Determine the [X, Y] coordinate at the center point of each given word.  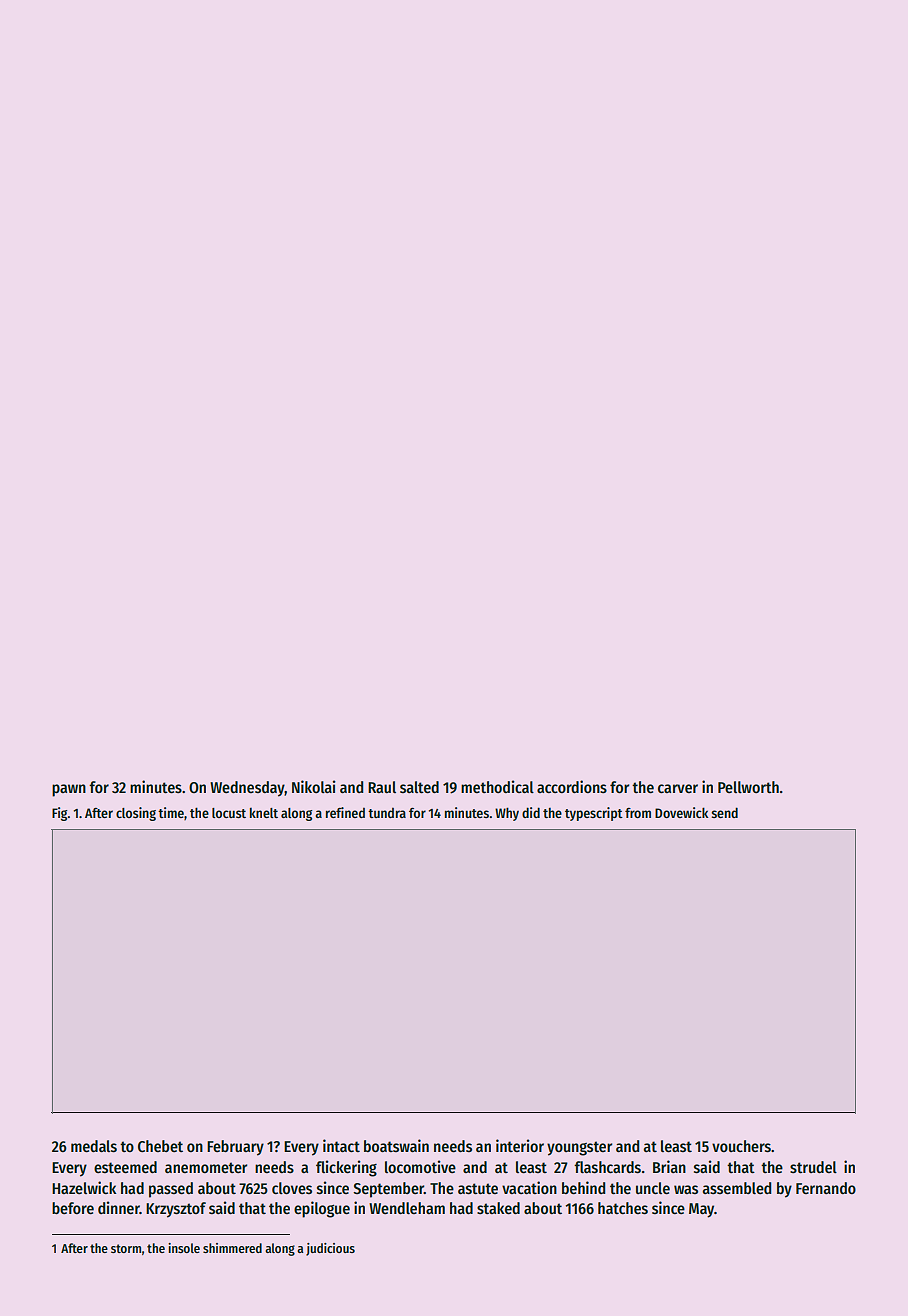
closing [136, 814]
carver [678, 788]
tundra [387, 813]
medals [94, 1146]
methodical [497, 786]
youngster [579, 1148]
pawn [69, 790]
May [702, 1210]
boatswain [396, 1146]
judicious [330, 1249]
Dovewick [681, 812]
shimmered [232, 1248]
